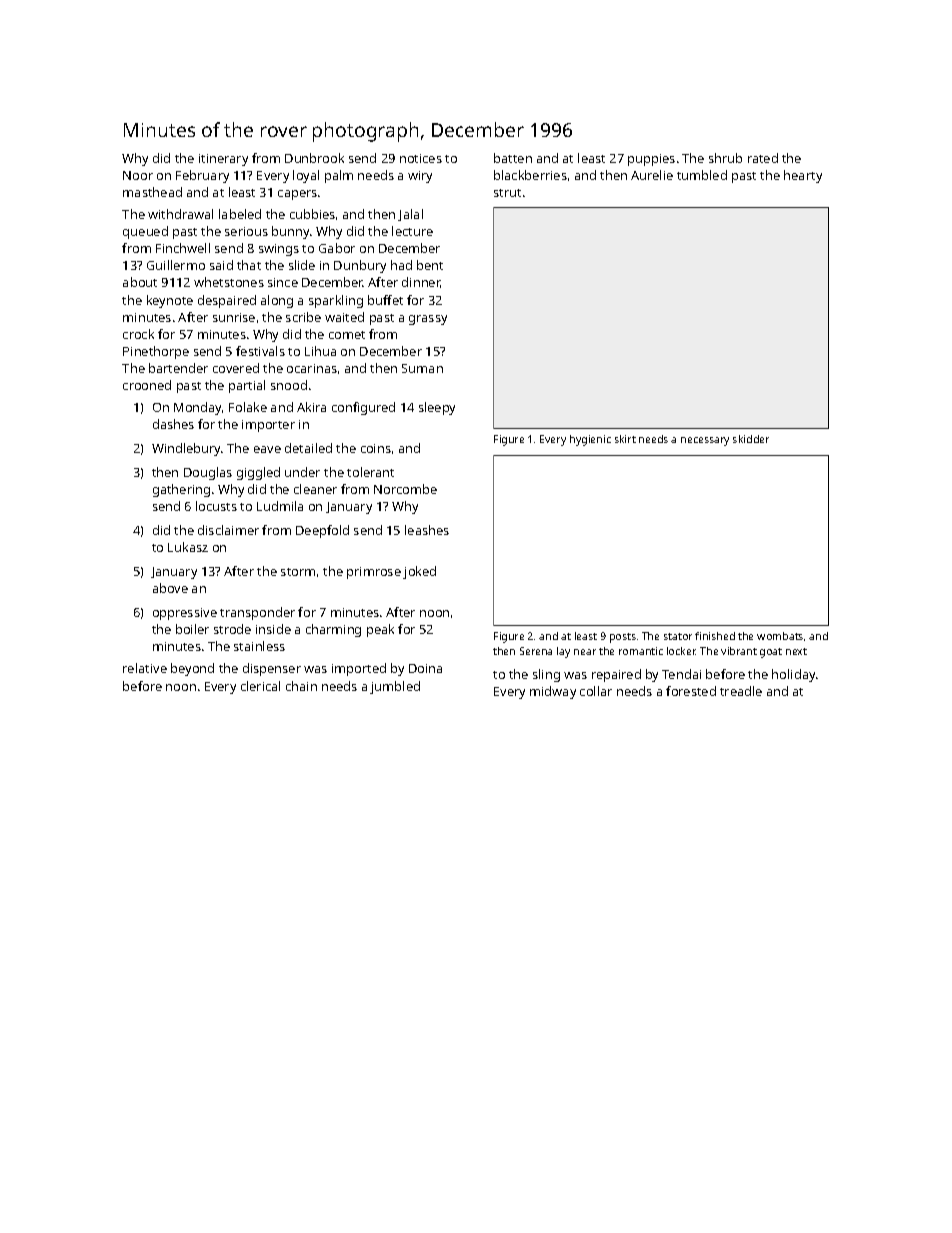 The width and height of the screenshot is (952, 1233). What do you see at coordinates (705, 441) in the screenshot?
I see `necessary` at bounding box center [705, 441].
